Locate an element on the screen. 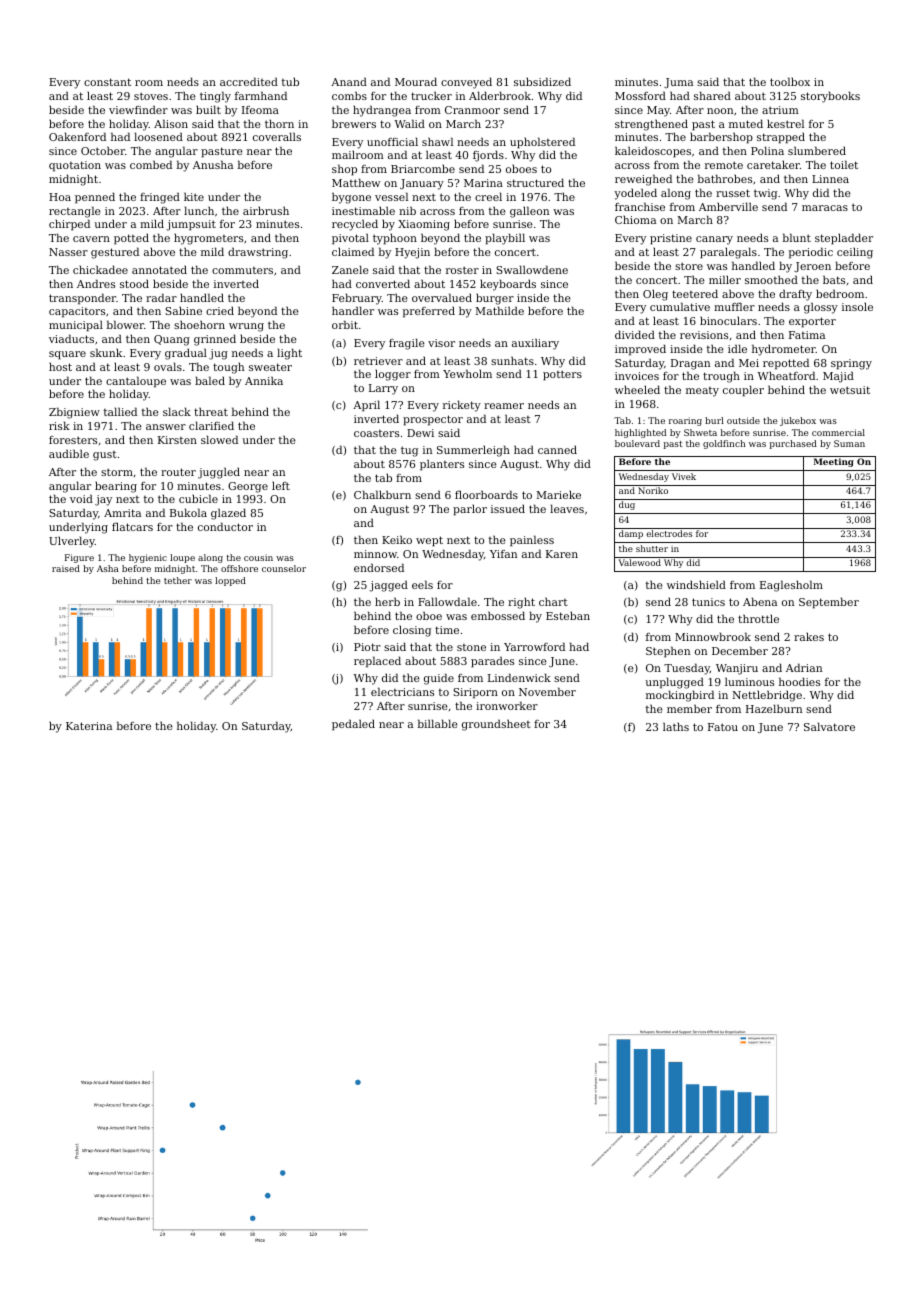 This screenshot has height=1308, width=924. kite is located at coordinates (194, 196).
